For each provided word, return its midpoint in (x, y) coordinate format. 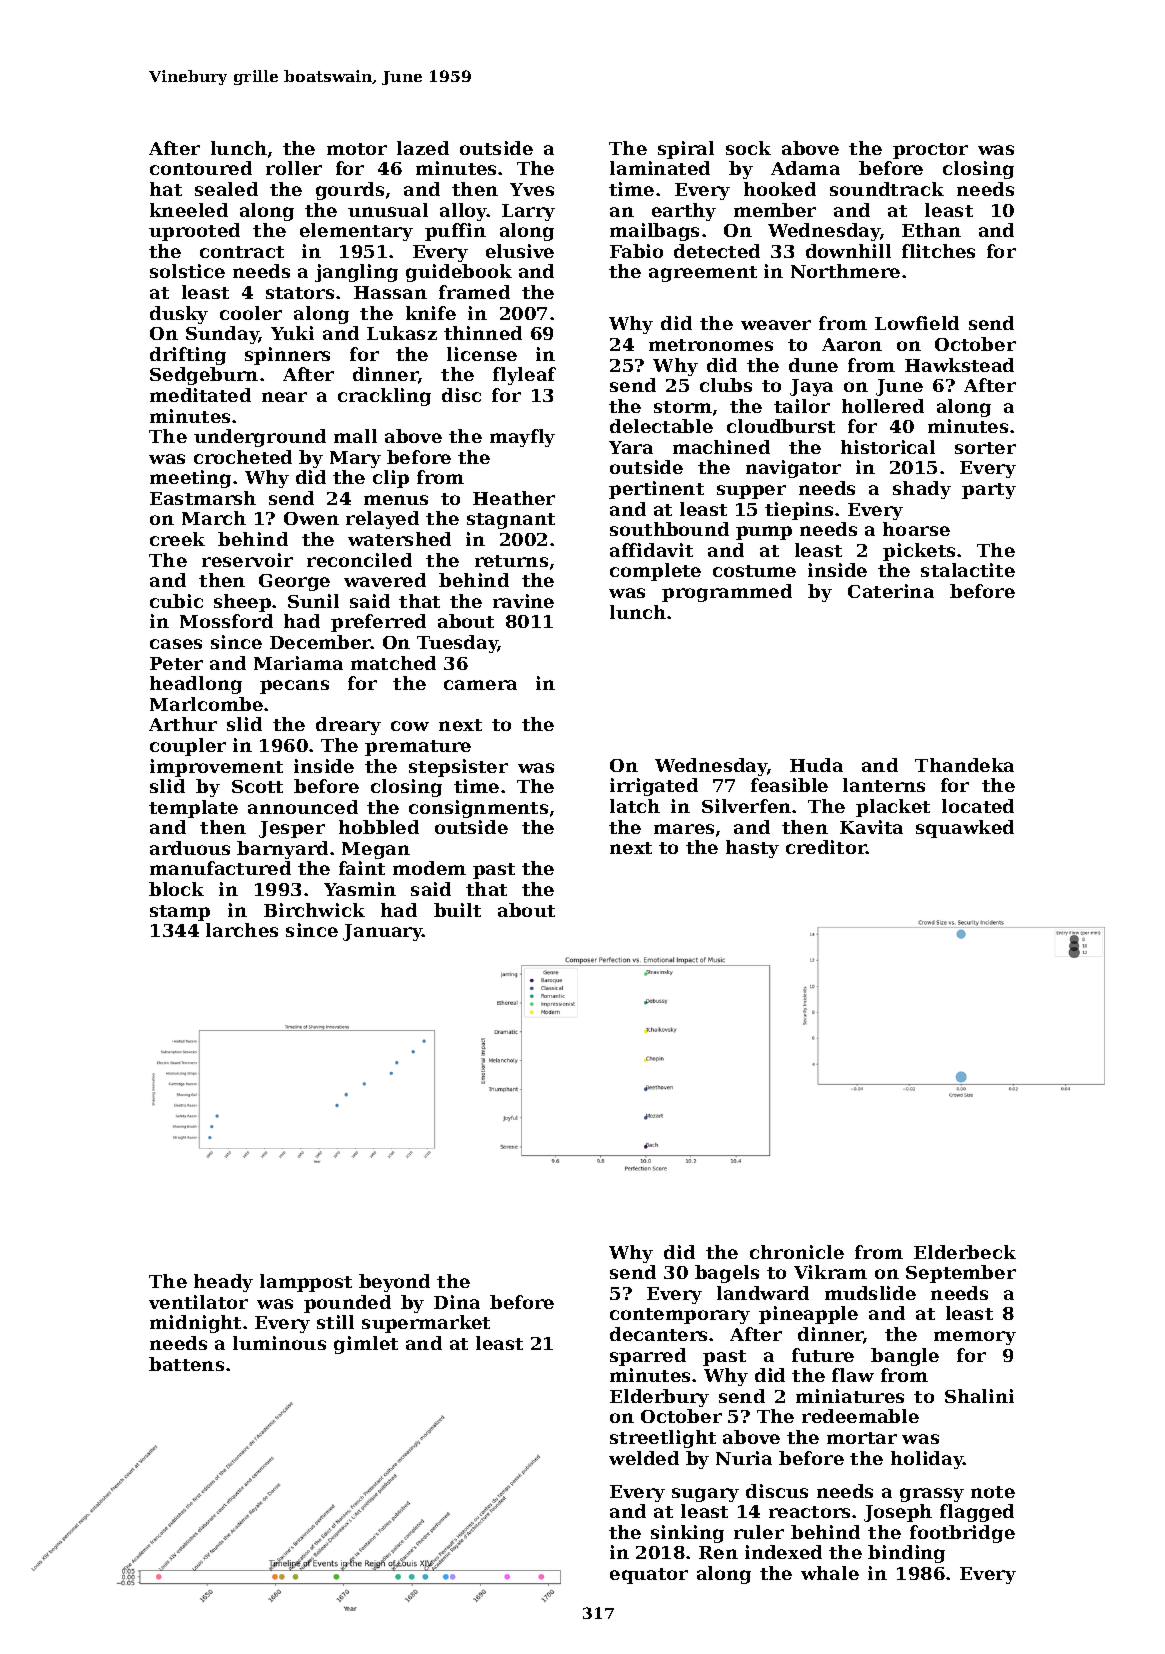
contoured (201, 168)
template (193, 809)
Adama (805, 168)
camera (480, 685)
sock (748, 148)
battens (186, 1364)
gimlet (366, 1345)
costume (754, 571)
